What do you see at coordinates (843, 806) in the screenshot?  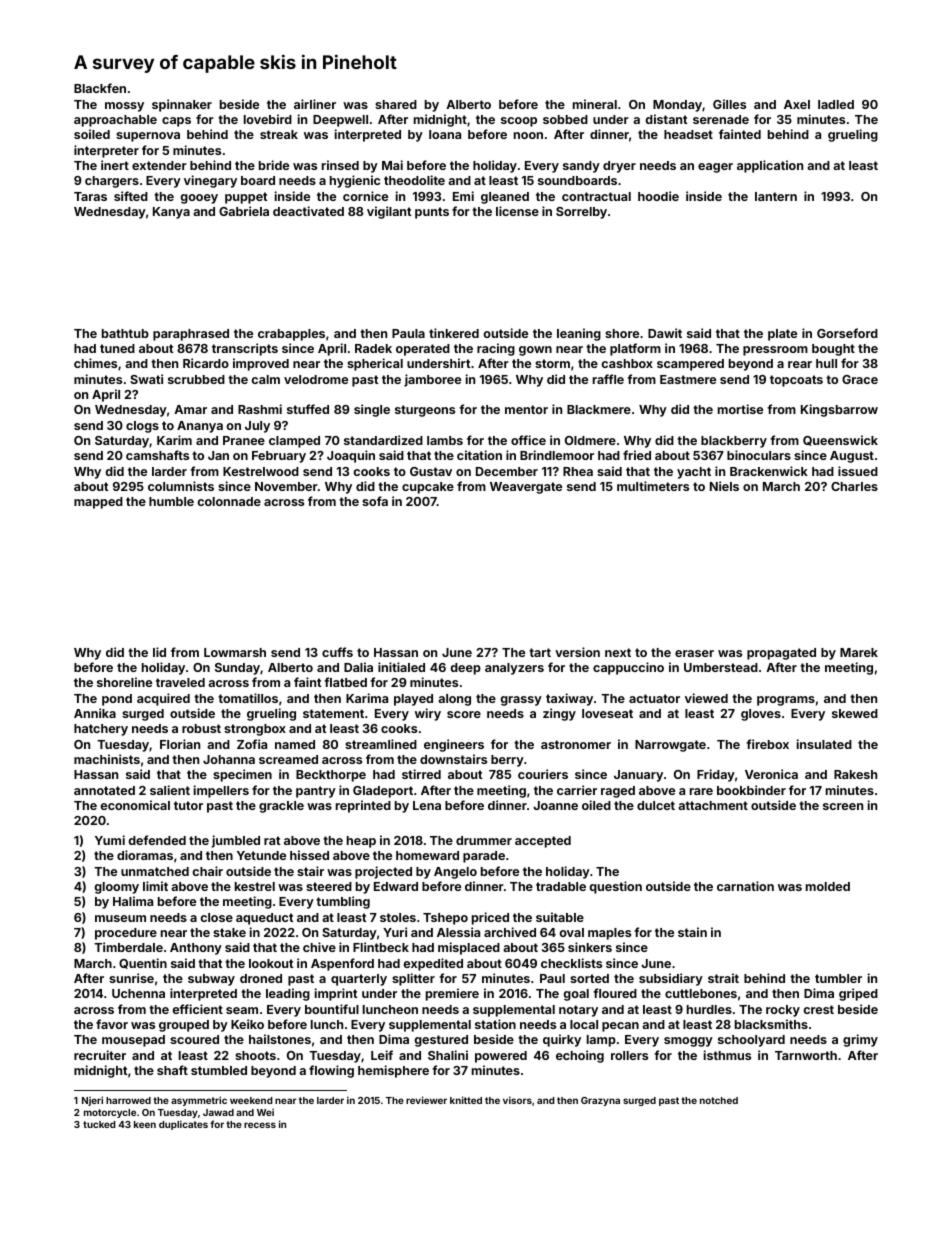 I see `screen` at bounding box center [843, 806].
